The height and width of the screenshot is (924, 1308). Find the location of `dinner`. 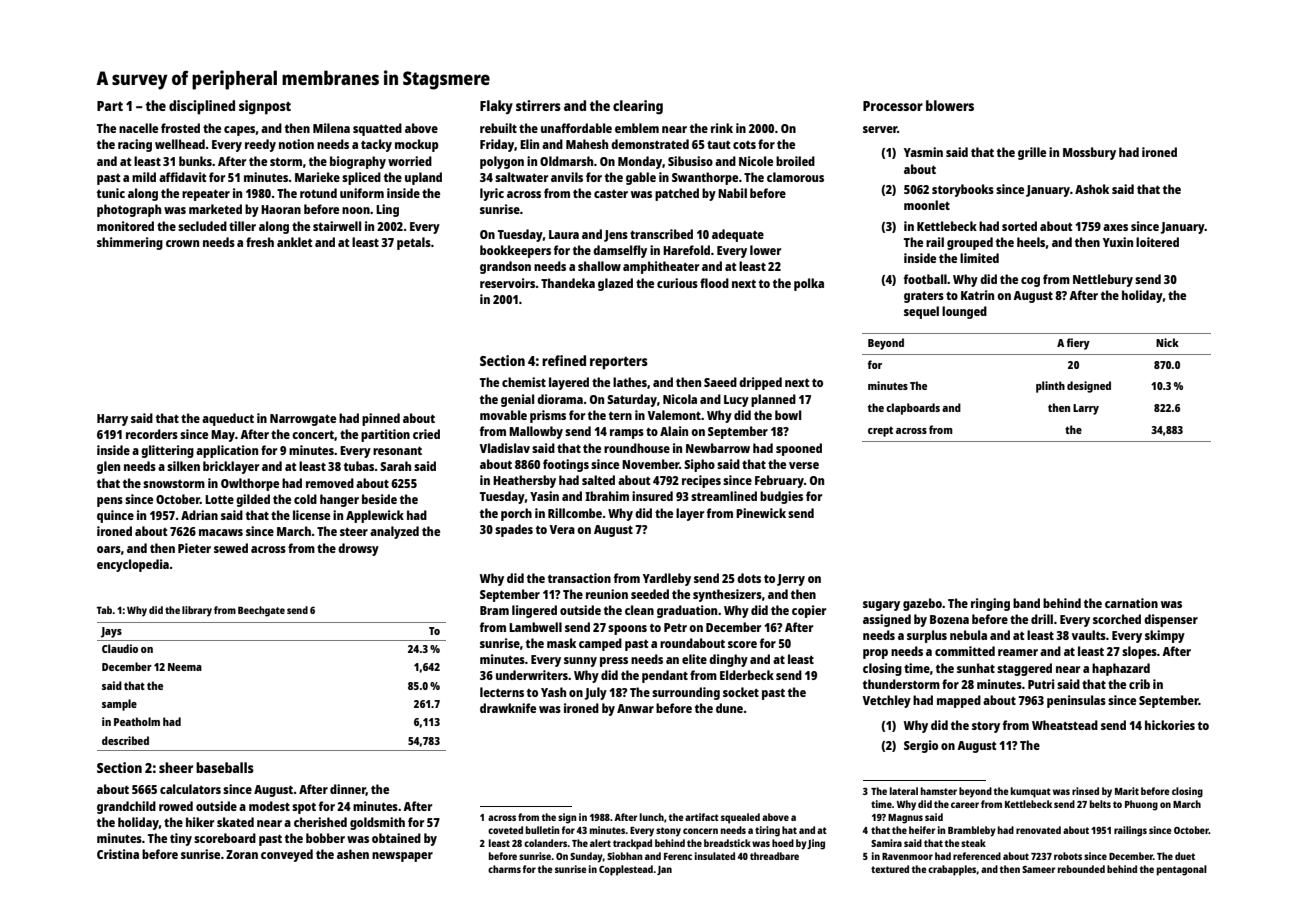

dinner is located at coordinates (348, 790).
